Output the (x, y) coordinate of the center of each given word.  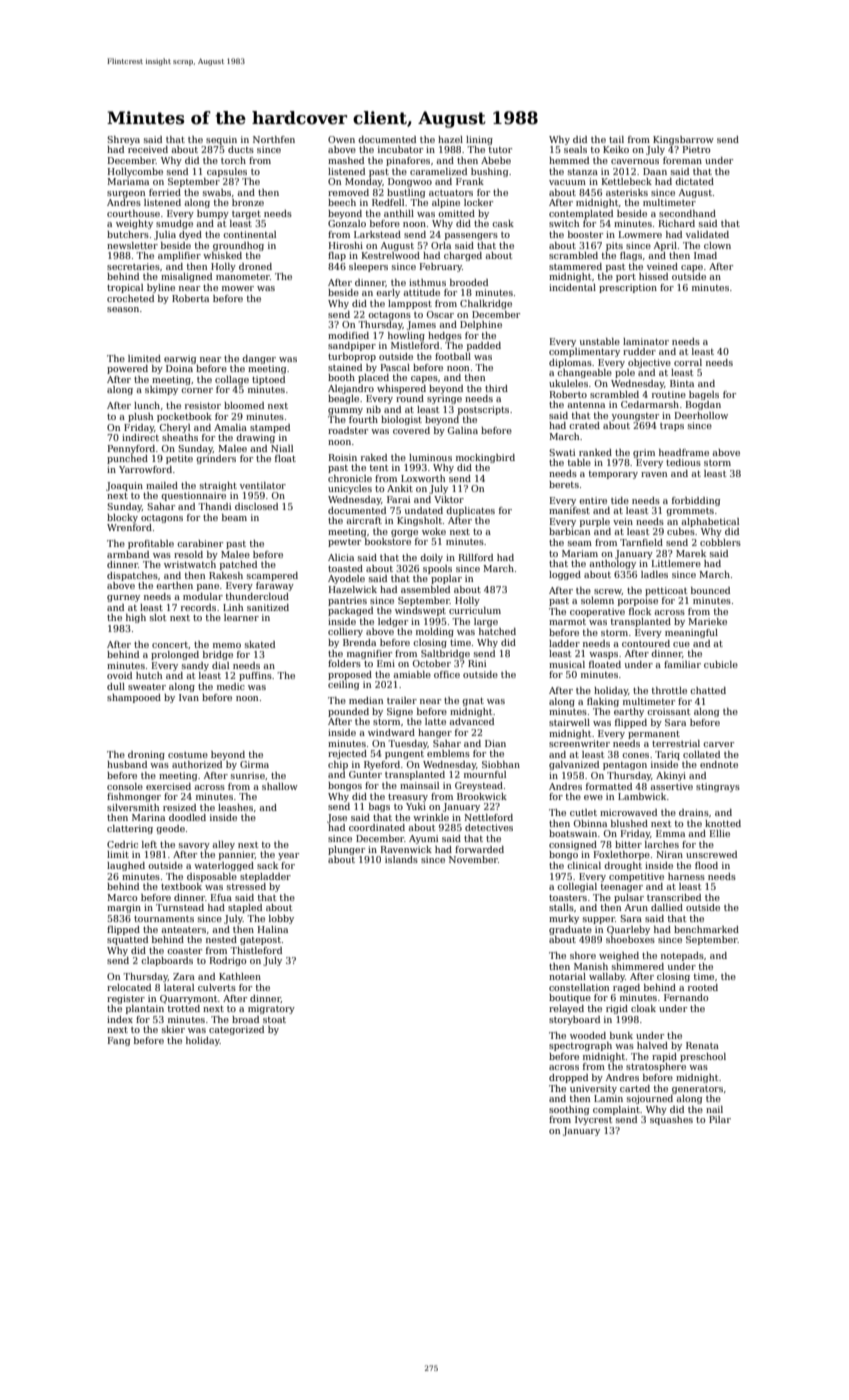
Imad (705, 255)
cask (503, 223)
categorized (236, 1030)
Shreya (123, 140)
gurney (123, 598)
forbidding (696, 501)
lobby (281, 919)
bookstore (388, 541)
